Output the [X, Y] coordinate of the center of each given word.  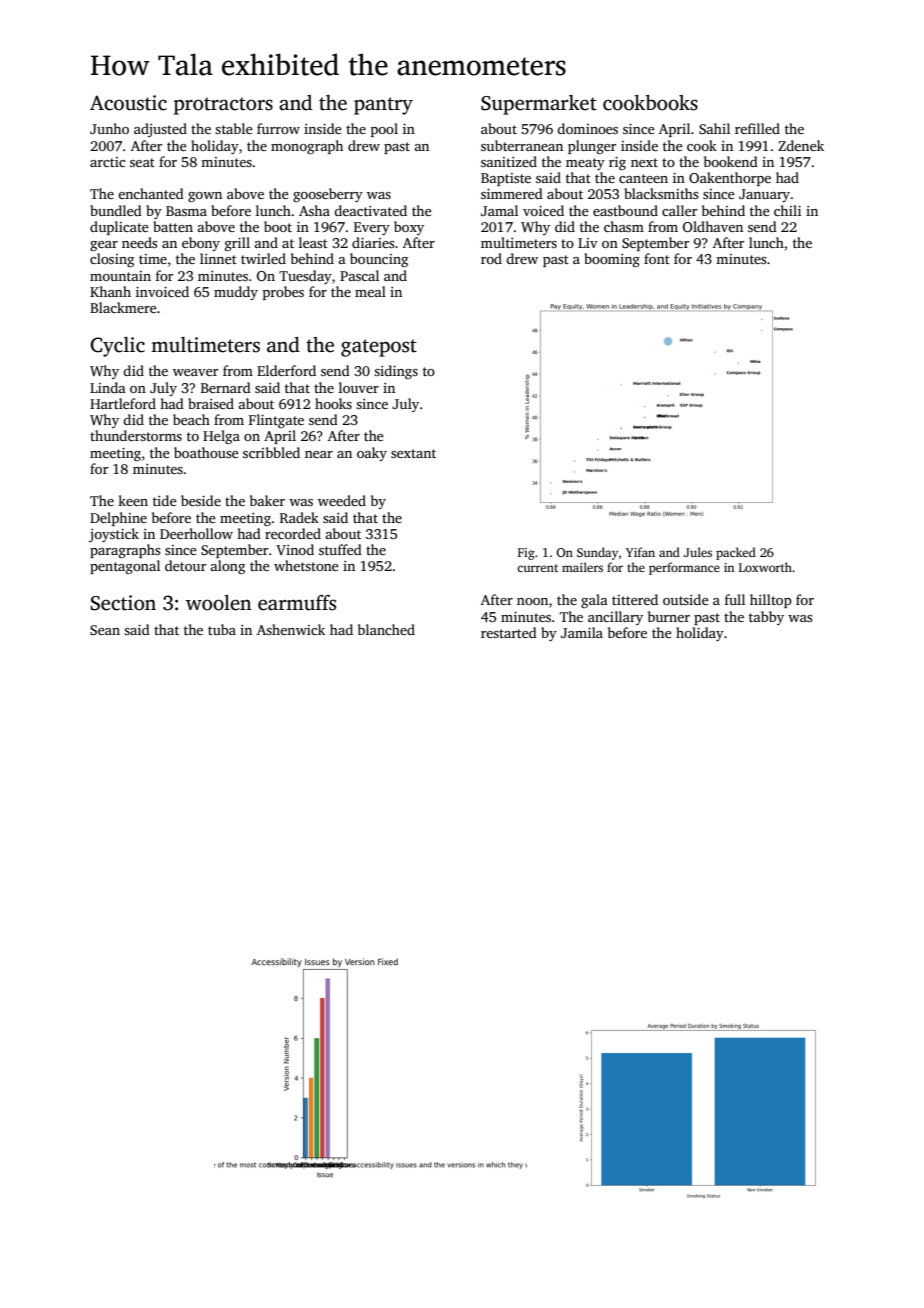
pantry [383, 106]
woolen [219, 603]
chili [787, 210]
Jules [698, 552]
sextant [413, 453]
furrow [278, 128]
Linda [108, 387]
